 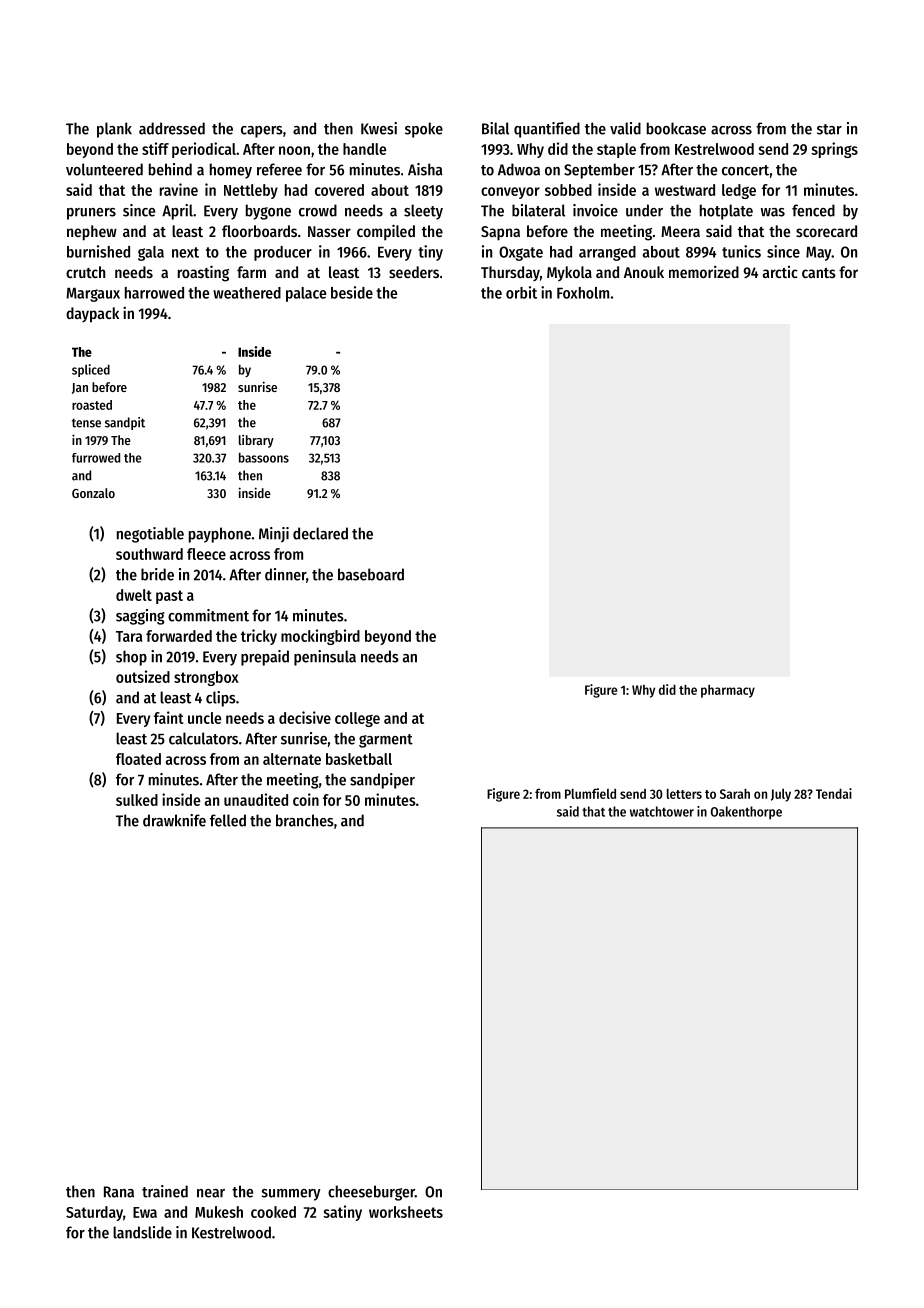 What do you see at coordinates (728, 691) in the image?
I see `pharmacy` at bounding box center [728, 691].
